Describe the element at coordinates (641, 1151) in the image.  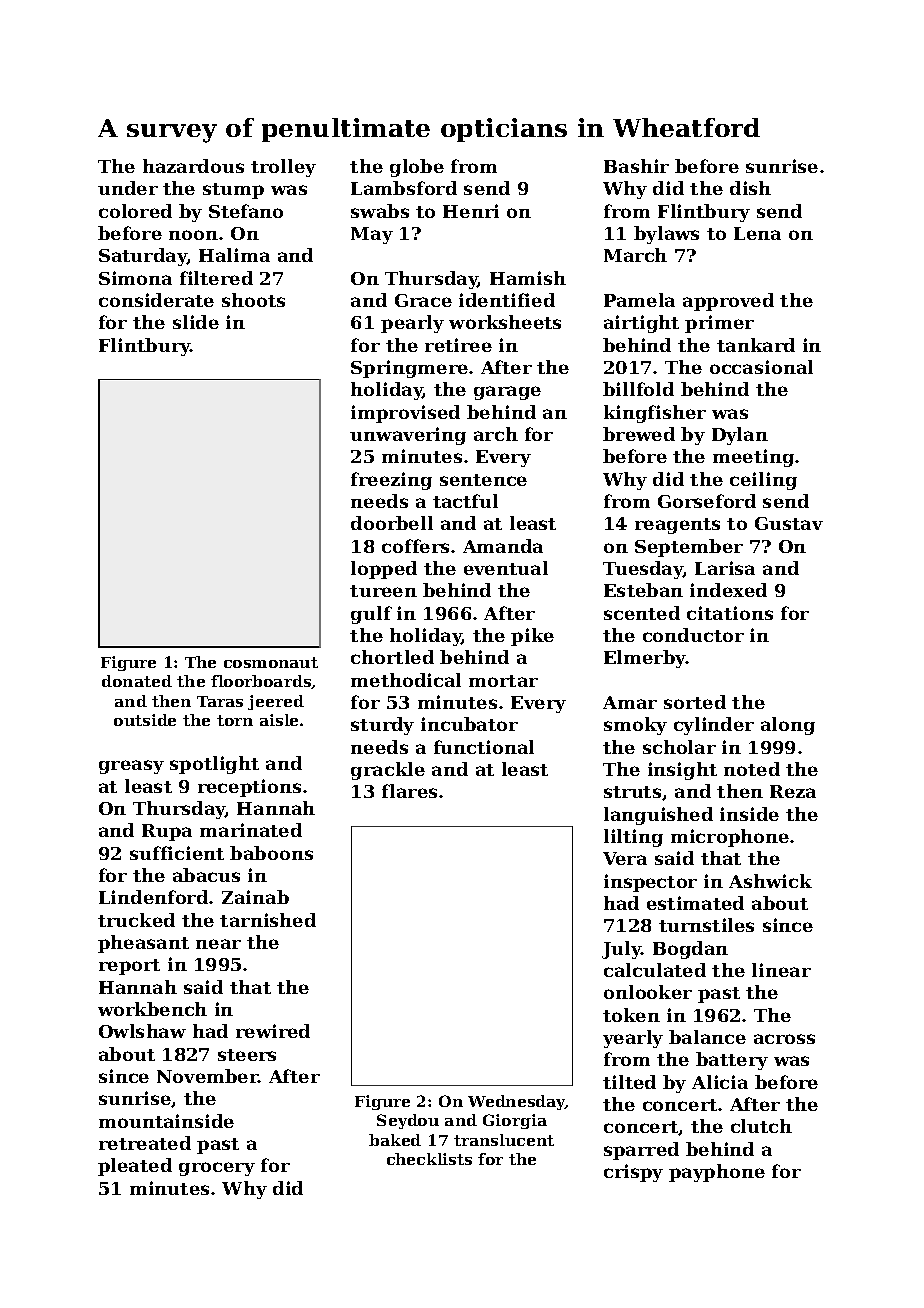
I see `sparred` at that location.
